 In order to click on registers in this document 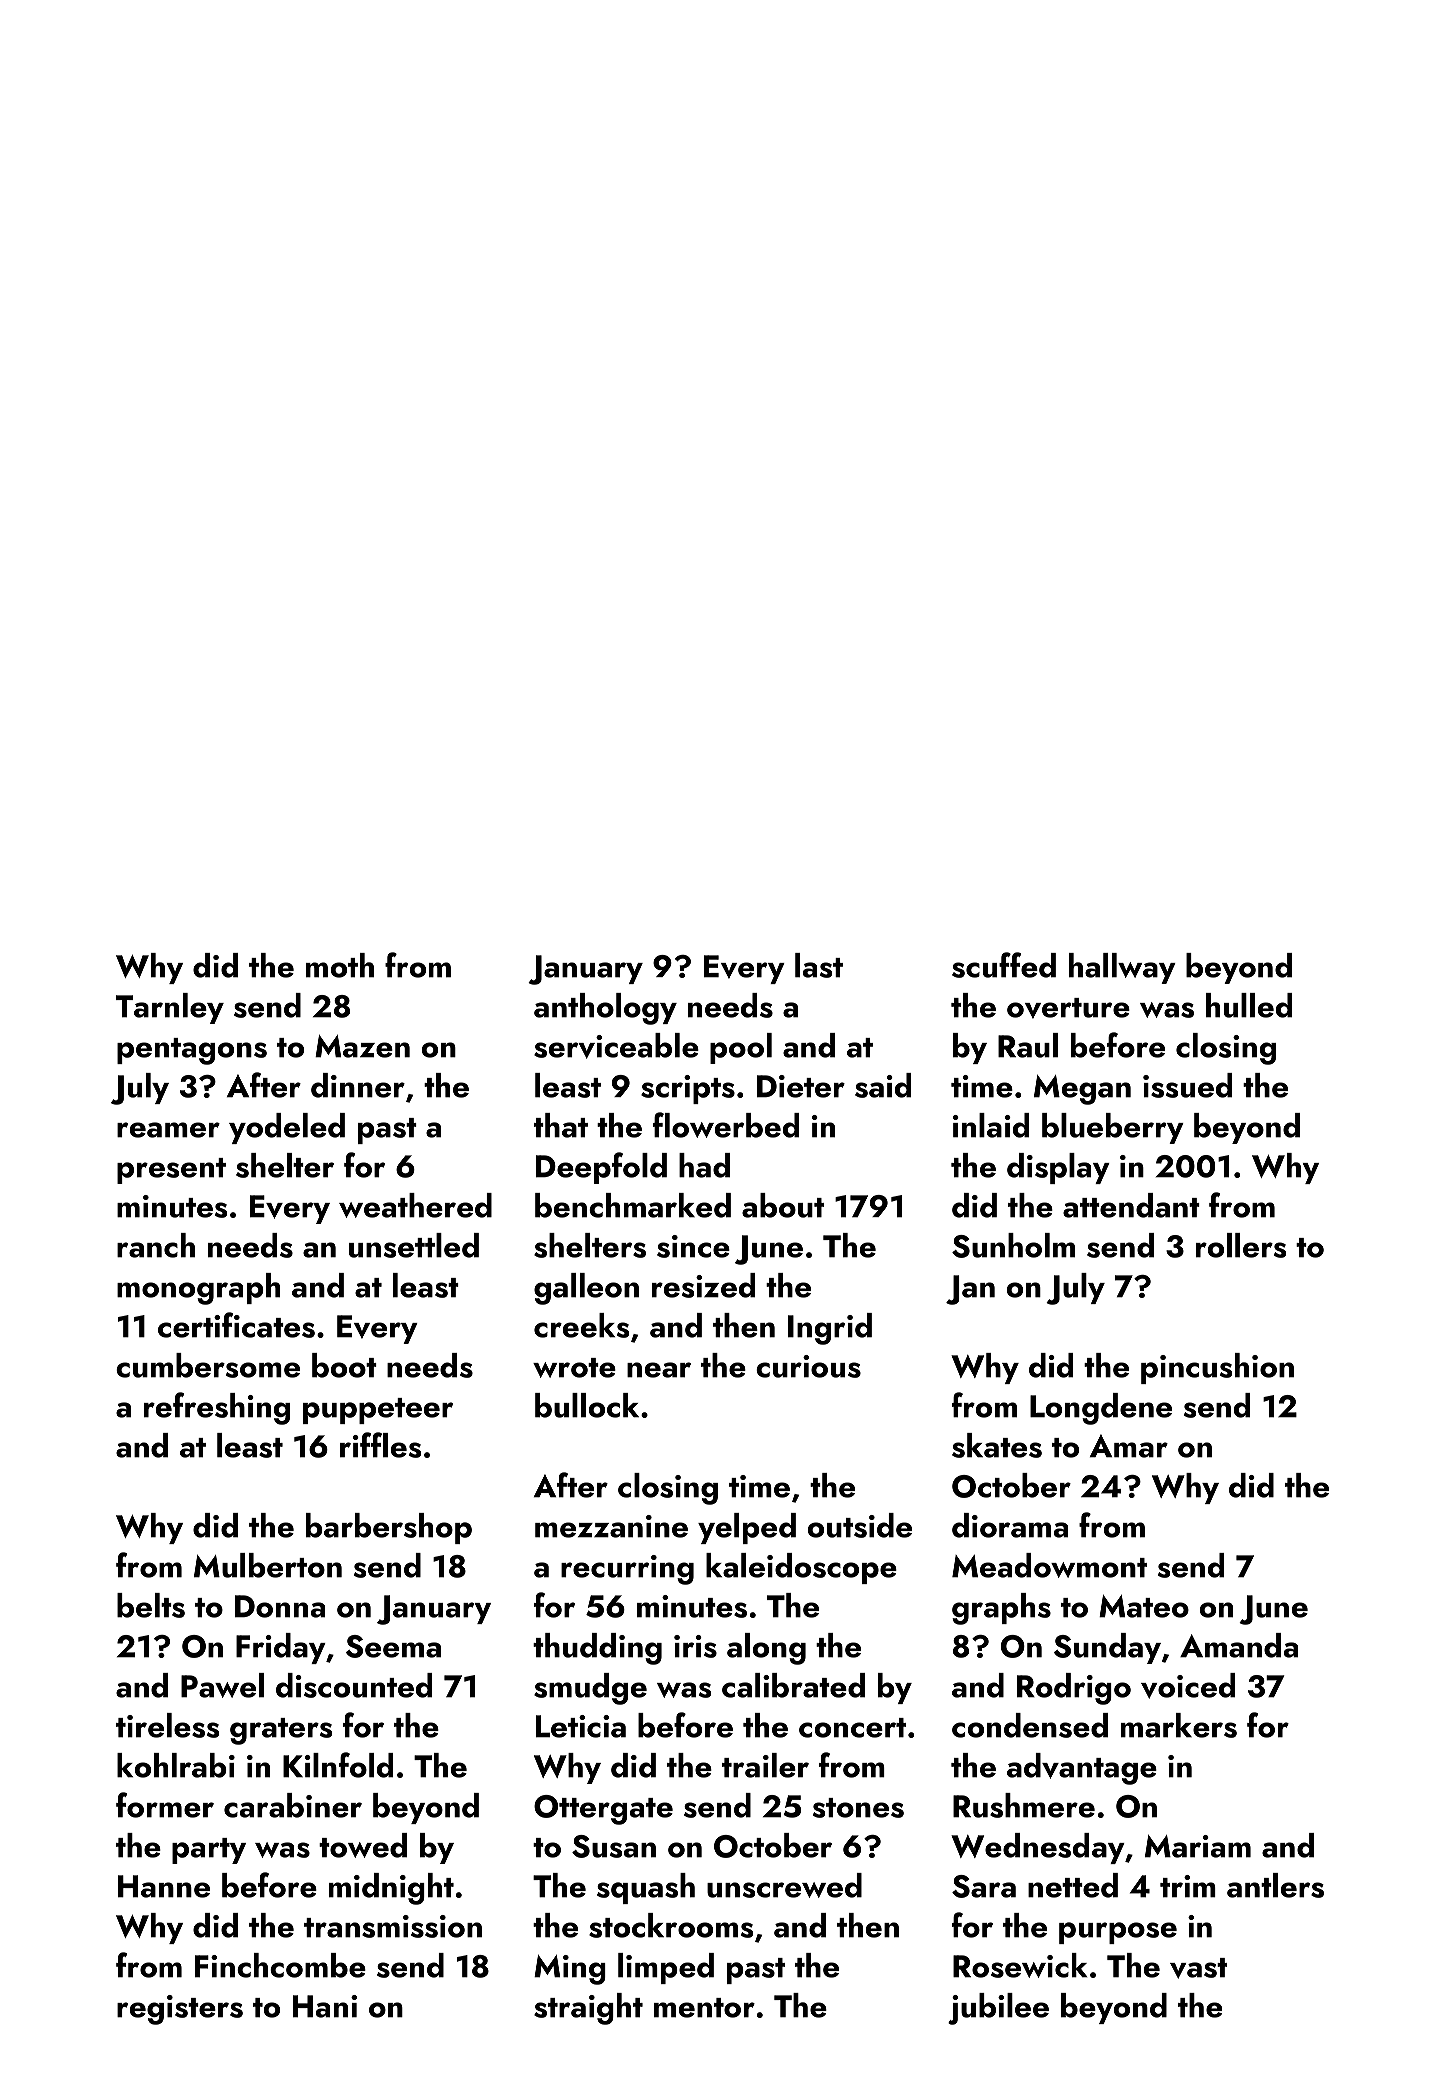, I will do `click(180, 2010)`.
